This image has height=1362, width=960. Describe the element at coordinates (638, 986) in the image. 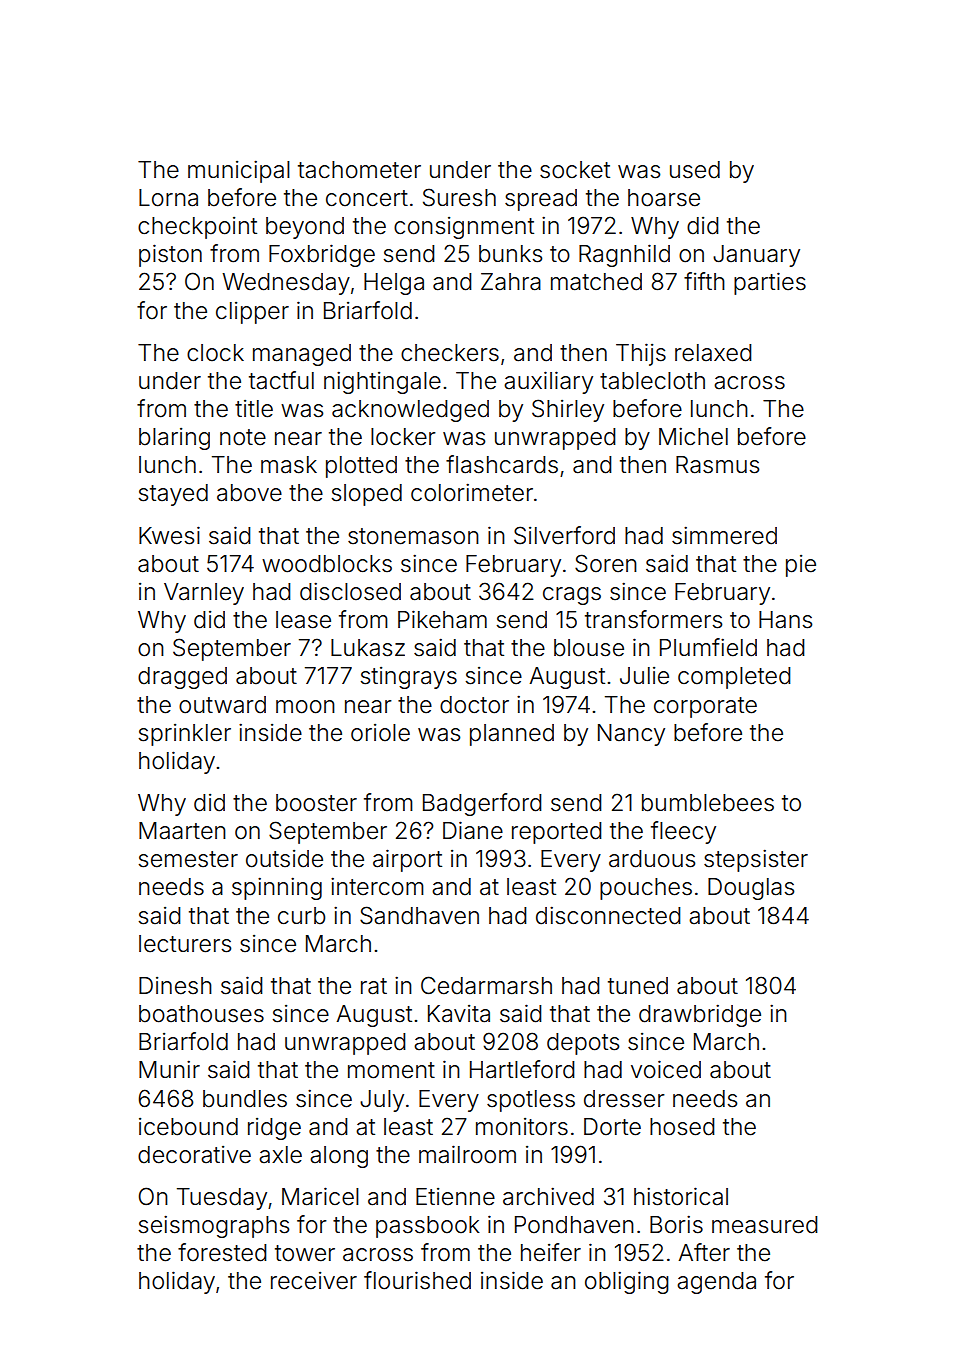

I see `tuned` at that location.
